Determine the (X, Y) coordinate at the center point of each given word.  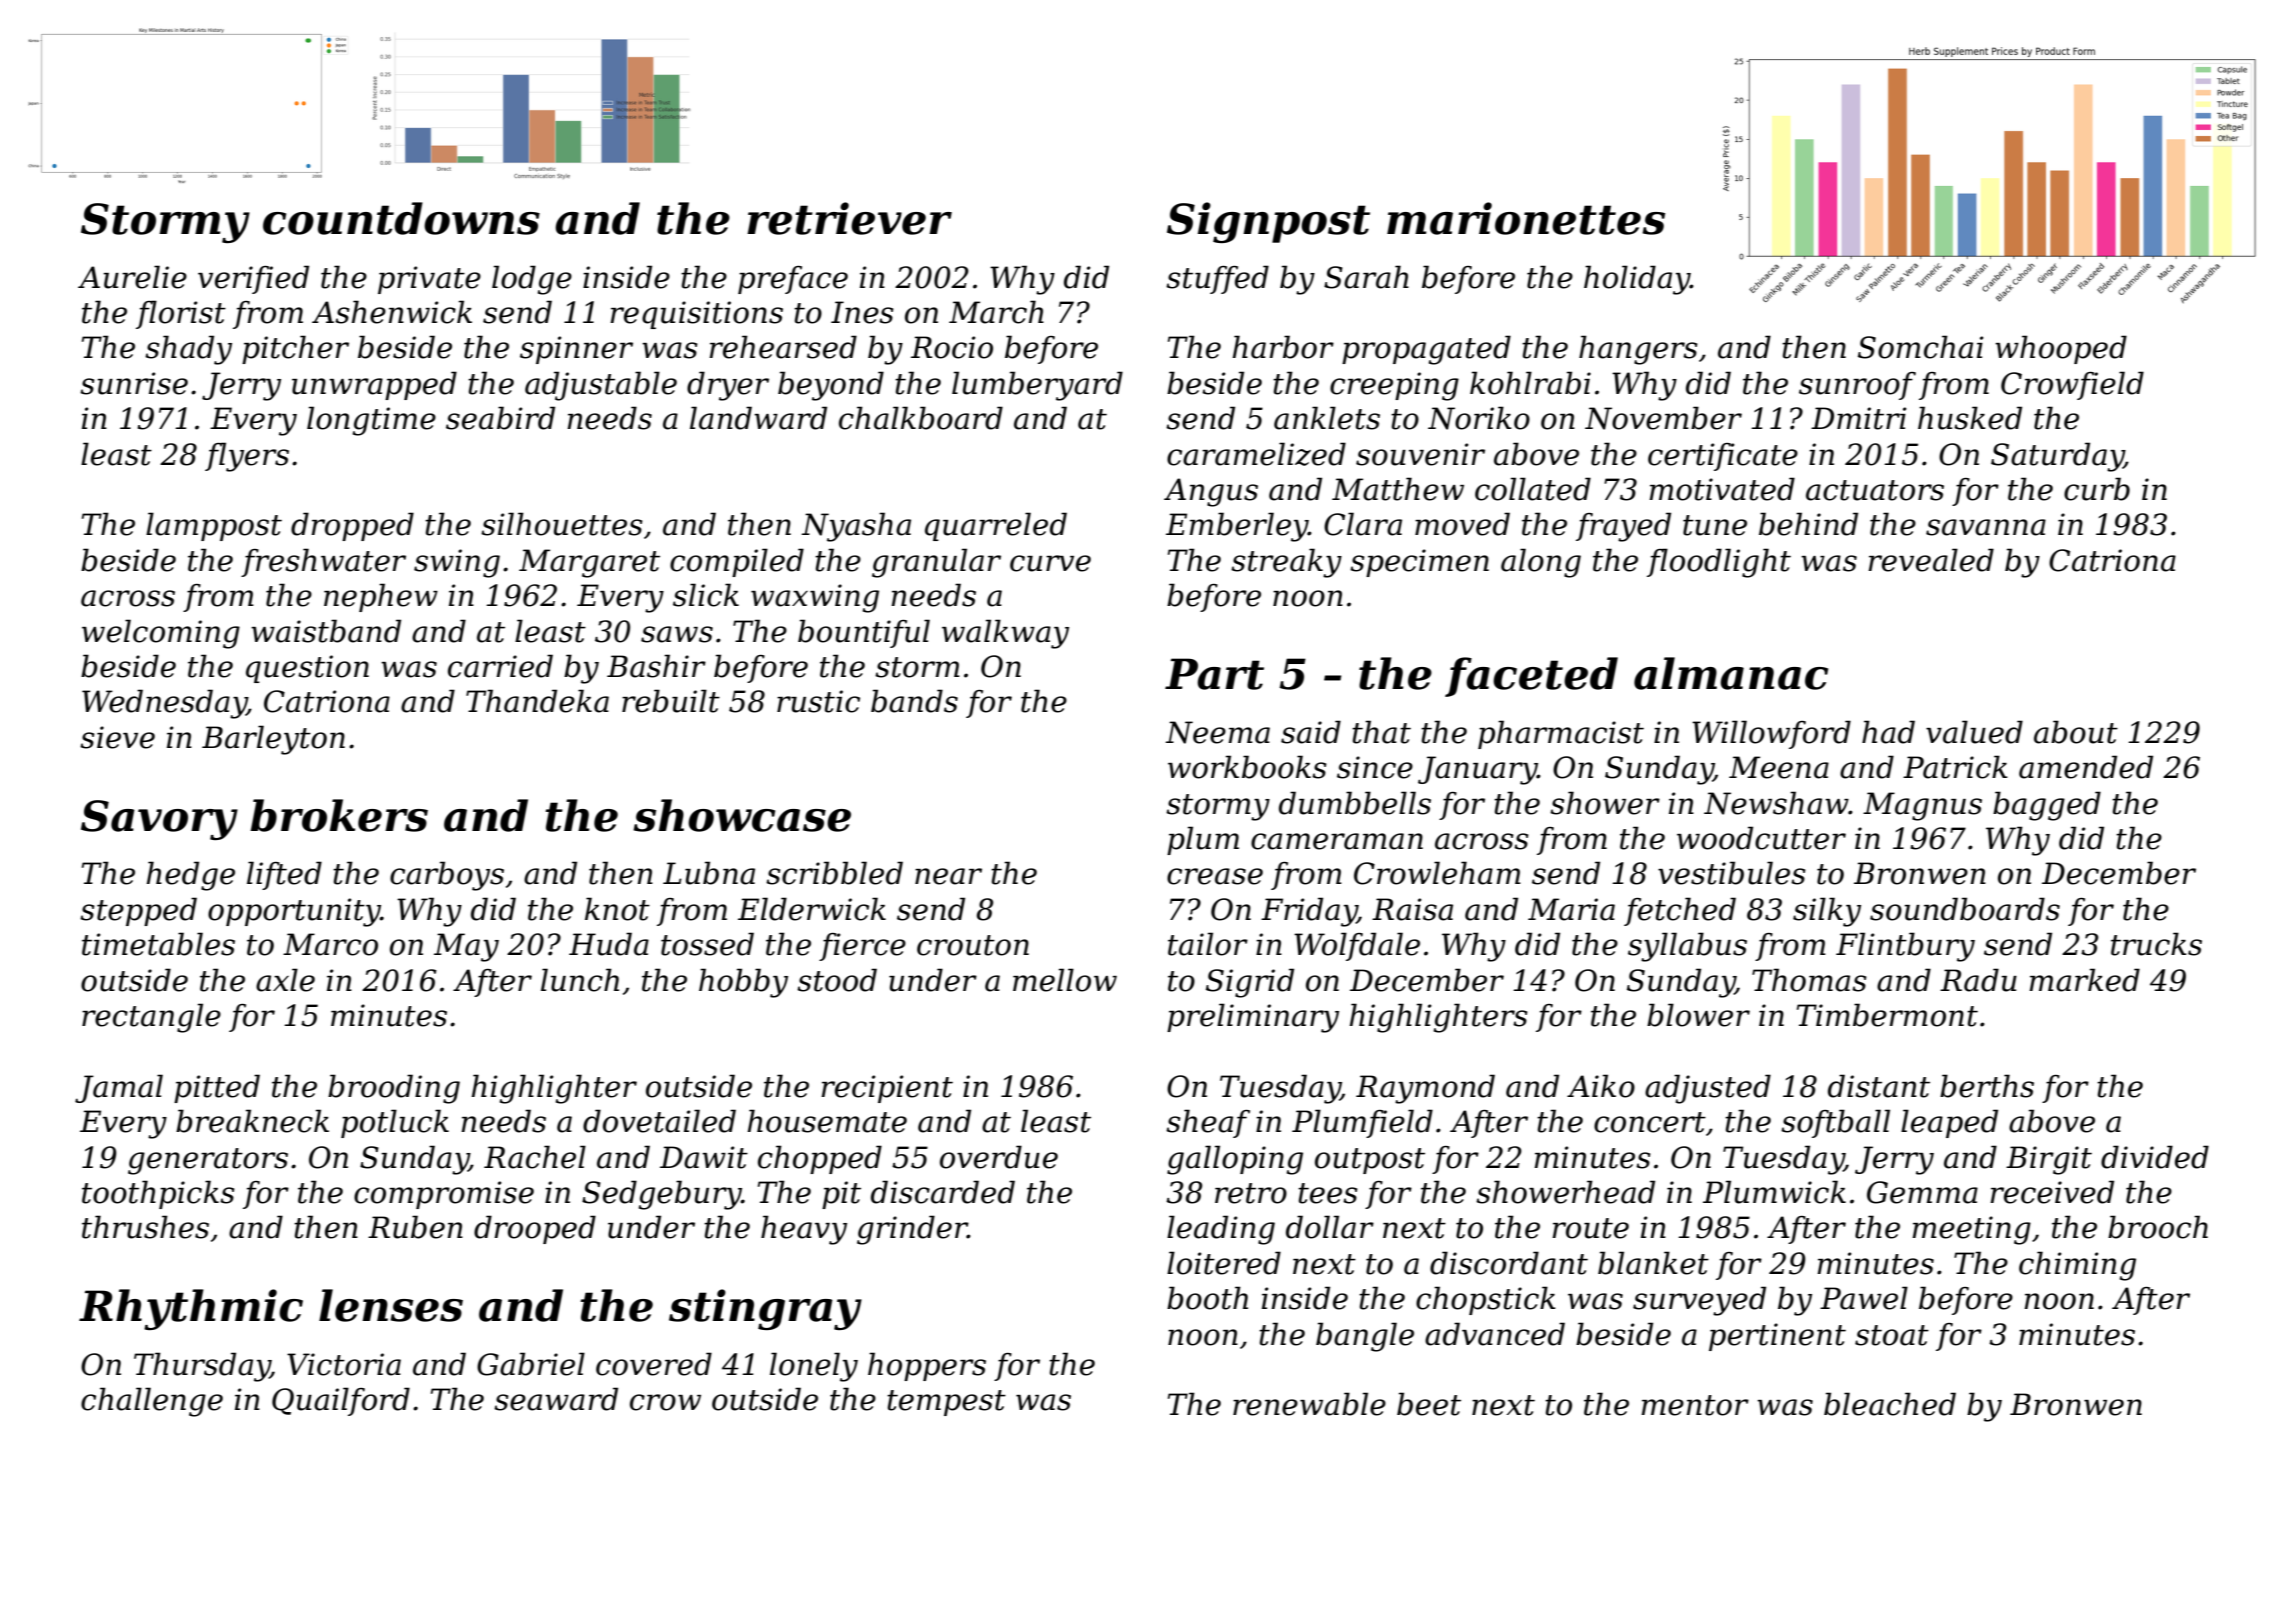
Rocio (952, 347)
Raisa (1412, 909)
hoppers (927, 1366)
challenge (152, 1402)
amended (2086, 767)
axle (285, 980)
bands (914, 701)
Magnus (1922, 806)
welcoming (161, 634)
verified (253, 279)
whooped (2061, 349)
